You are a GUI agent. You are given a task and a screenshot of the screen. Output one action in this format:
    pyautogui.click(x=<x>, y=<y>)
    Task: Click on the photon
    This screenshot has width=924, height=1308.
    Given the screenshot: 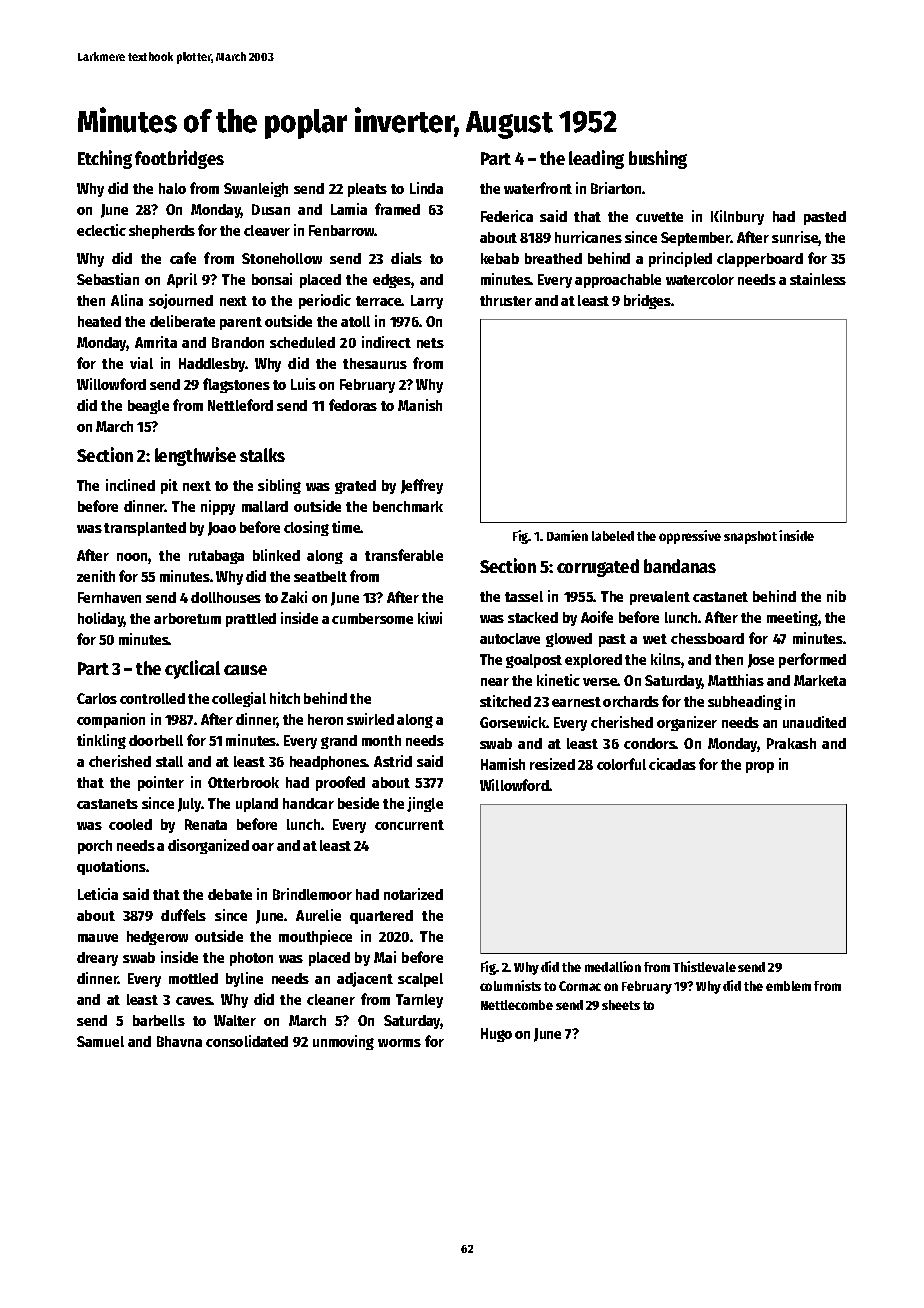 What is the action you would take?
    pyautogui.click(x=251, y=959)
